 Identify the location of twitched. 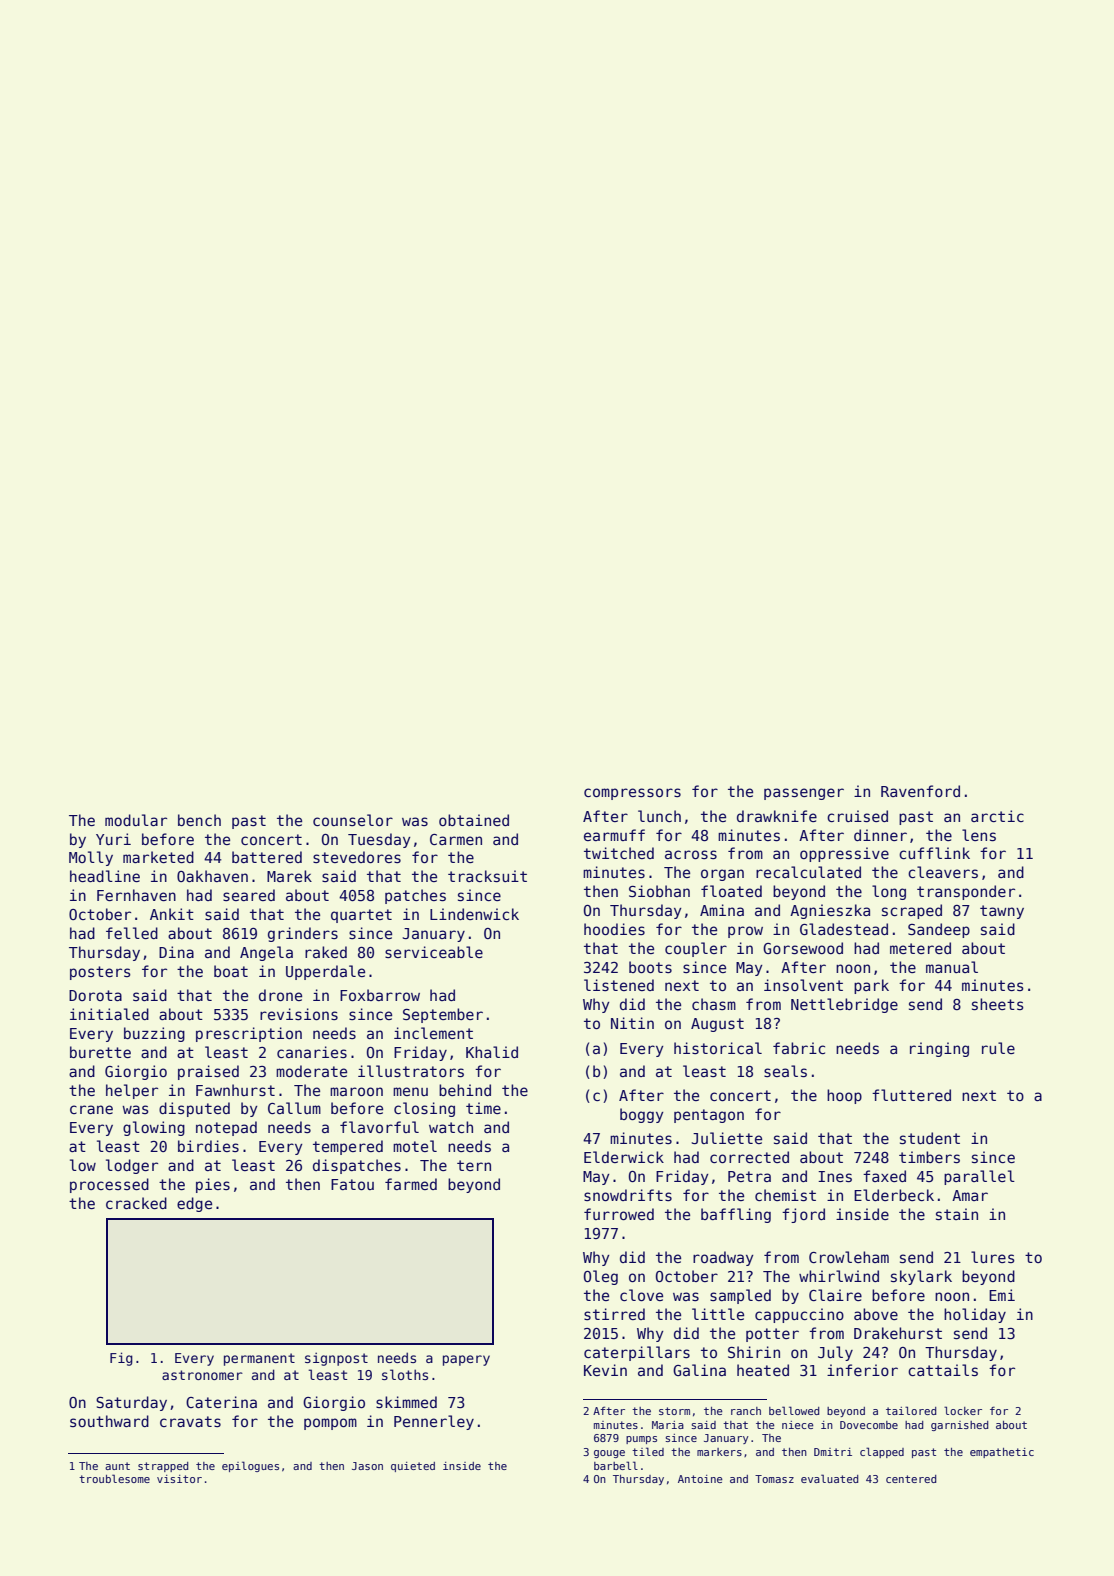
(619, 853).
